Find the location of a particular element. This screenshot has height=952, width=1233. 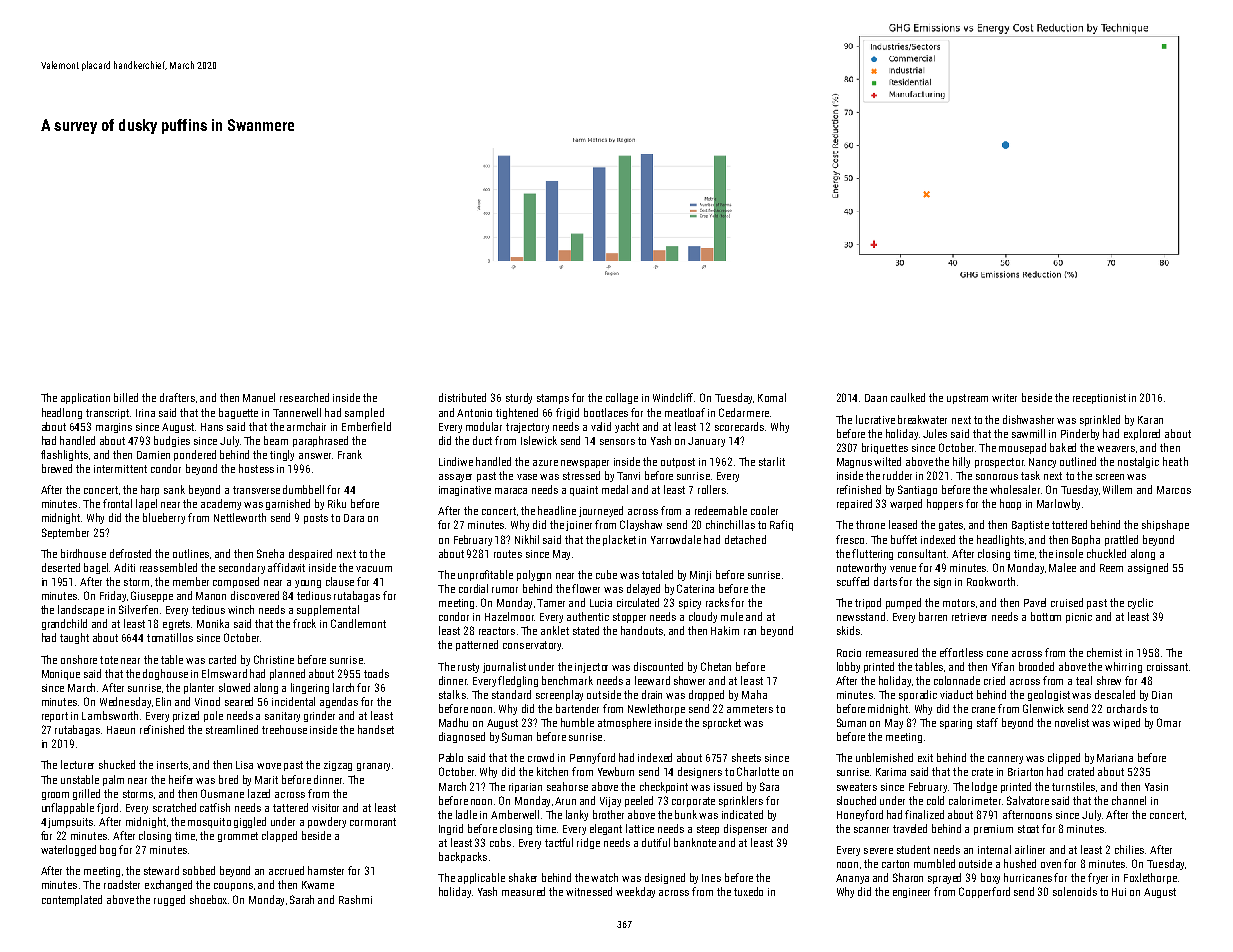

Christine is located at coordinates (274, 659).
